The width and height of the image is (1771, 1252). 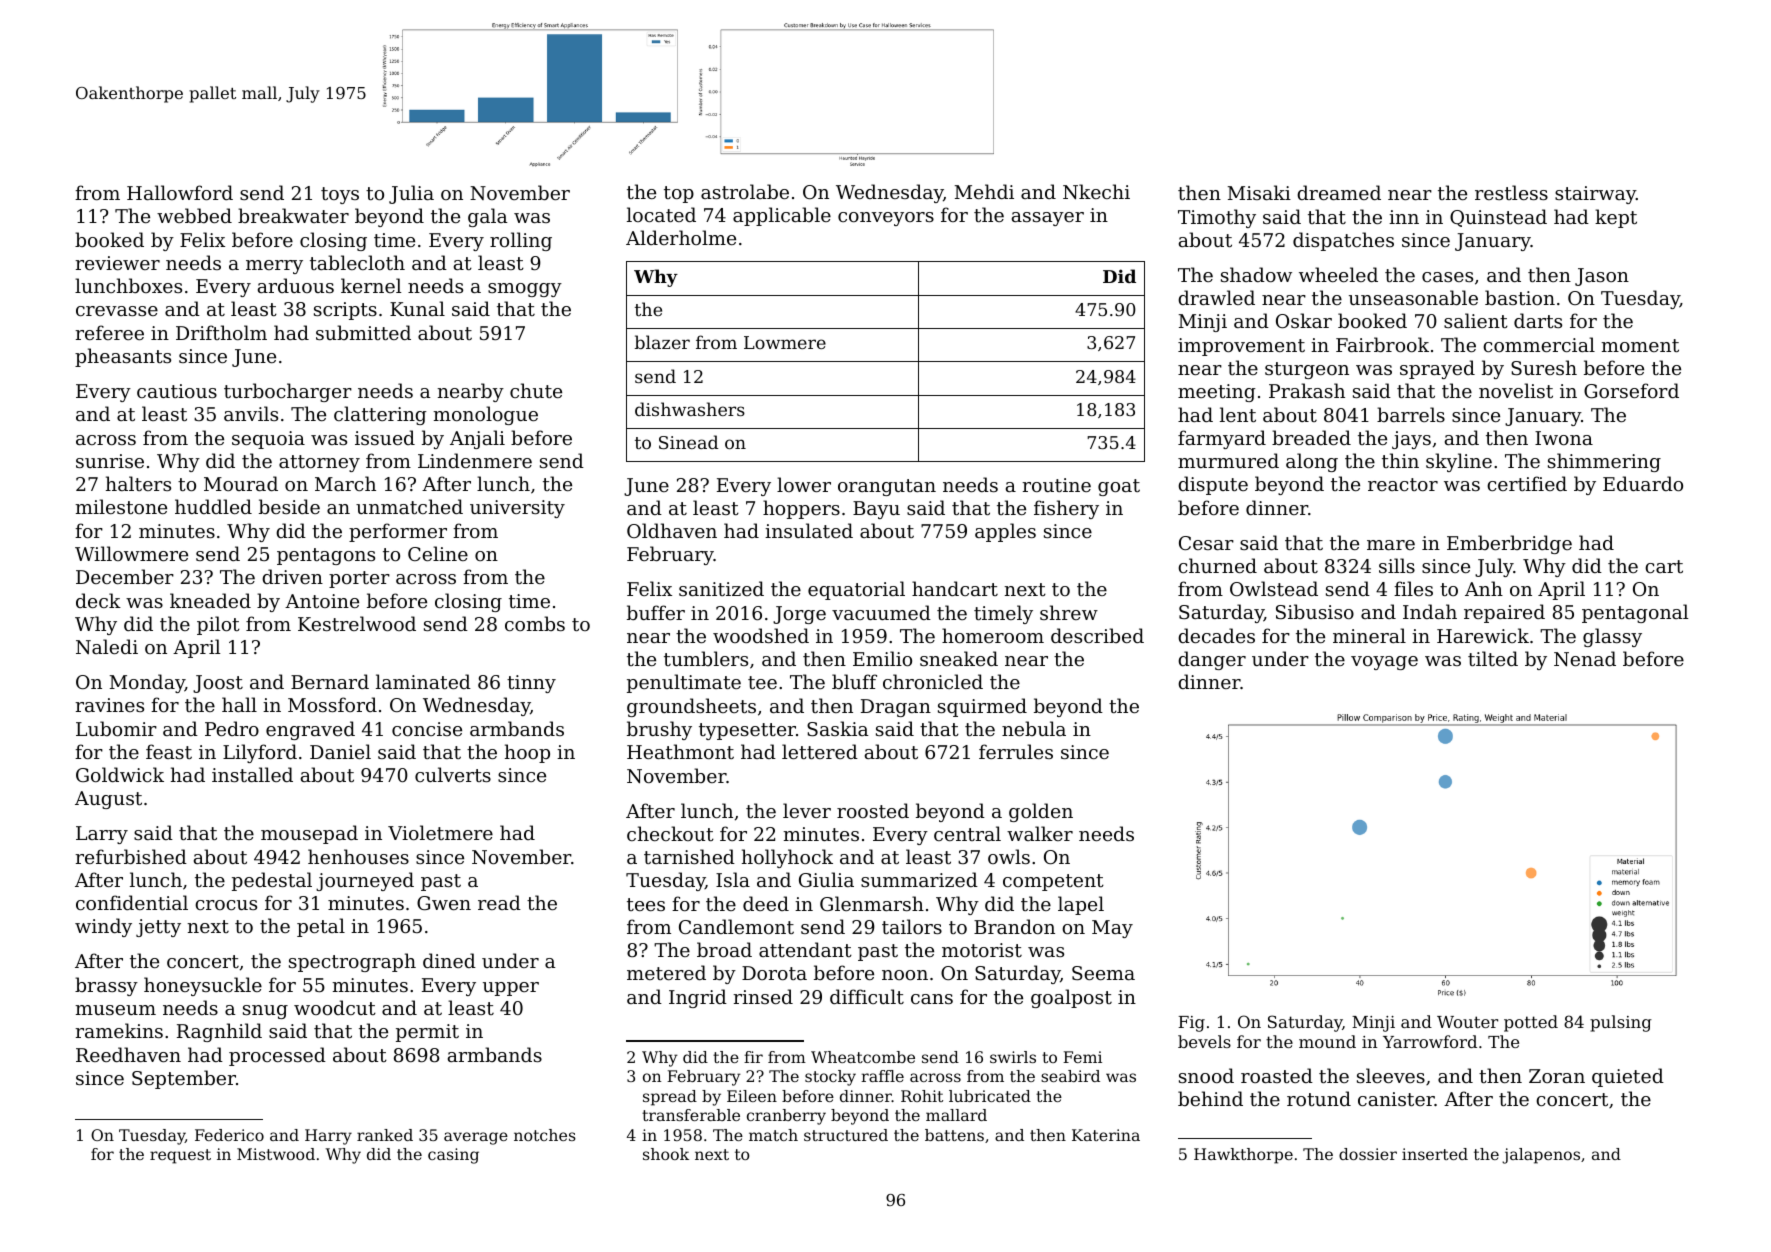 I want to click on laminated, so click(x=423, y=681).
